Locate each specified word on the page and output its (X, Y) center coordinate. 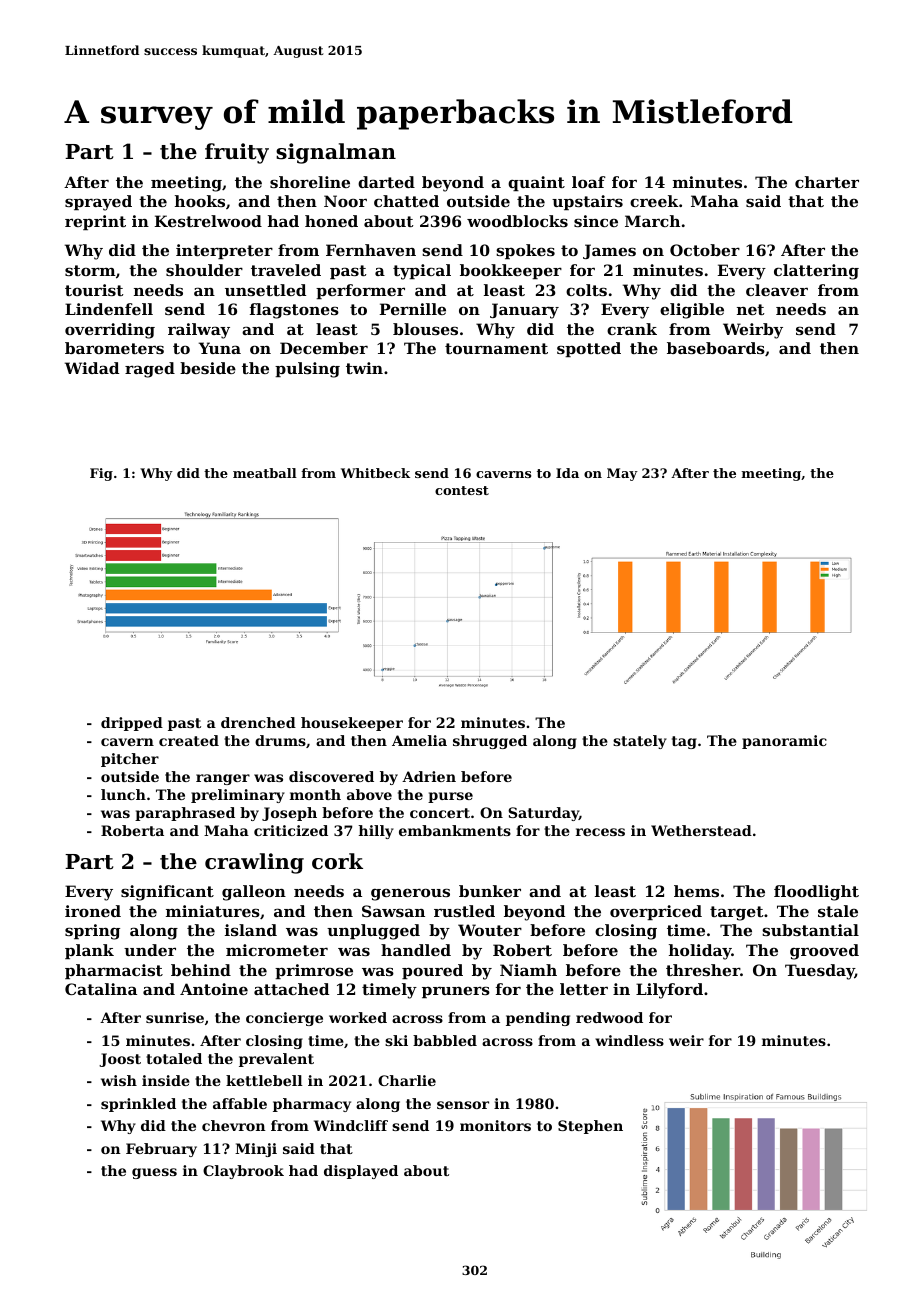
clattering (816, 272)
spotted (589, 349)
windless (629, 1040)
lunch (123, 794)
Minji (256, 1150)
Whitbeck (375, 473)
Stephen (590, 1127)
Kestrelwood (208, 221)
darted (386, 182)
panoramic (784, 742)
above (369, 794)
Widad (92, 368)
